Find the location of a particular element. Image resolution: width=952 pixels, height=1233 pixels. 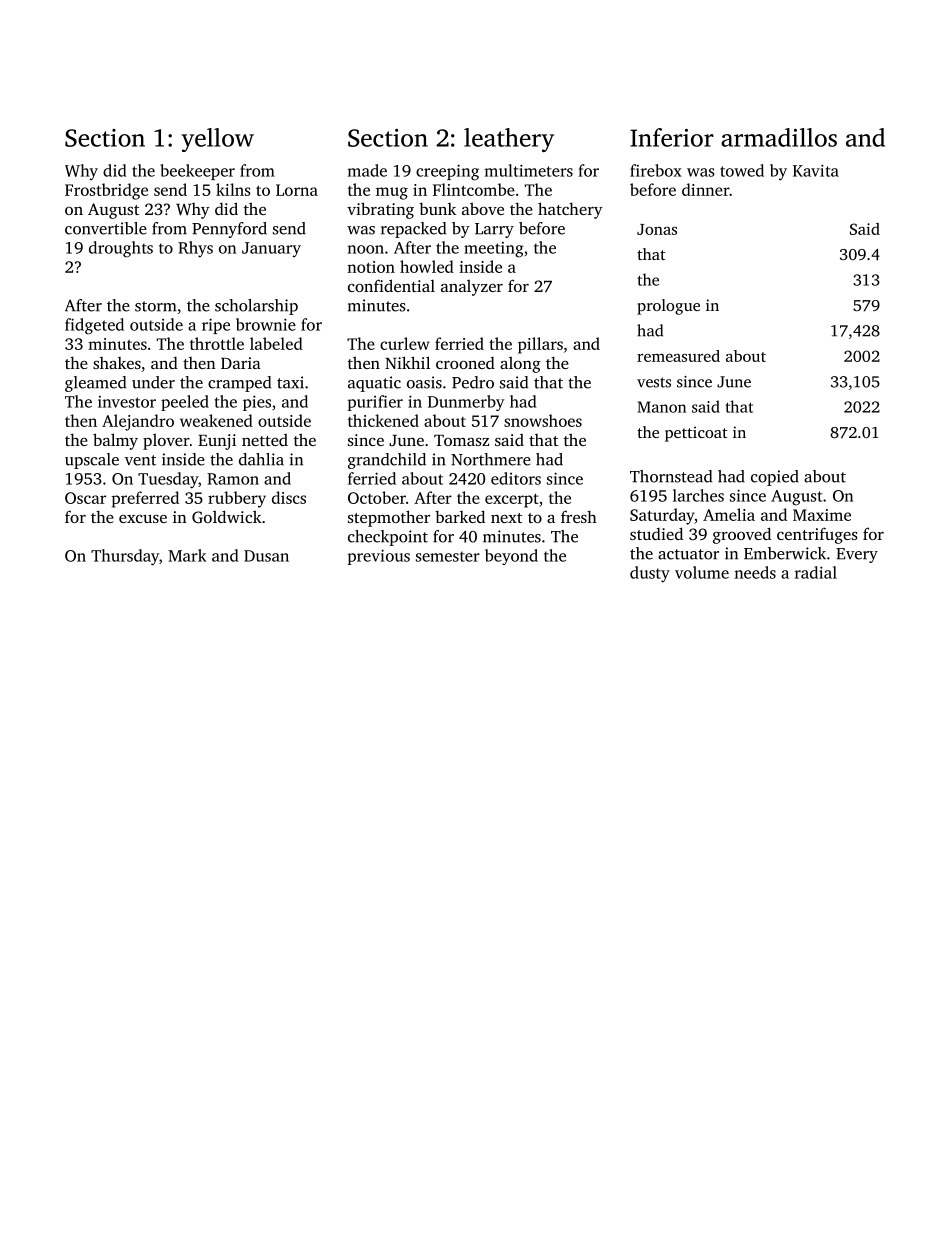

upscale is located at coordinates (92, 461).
